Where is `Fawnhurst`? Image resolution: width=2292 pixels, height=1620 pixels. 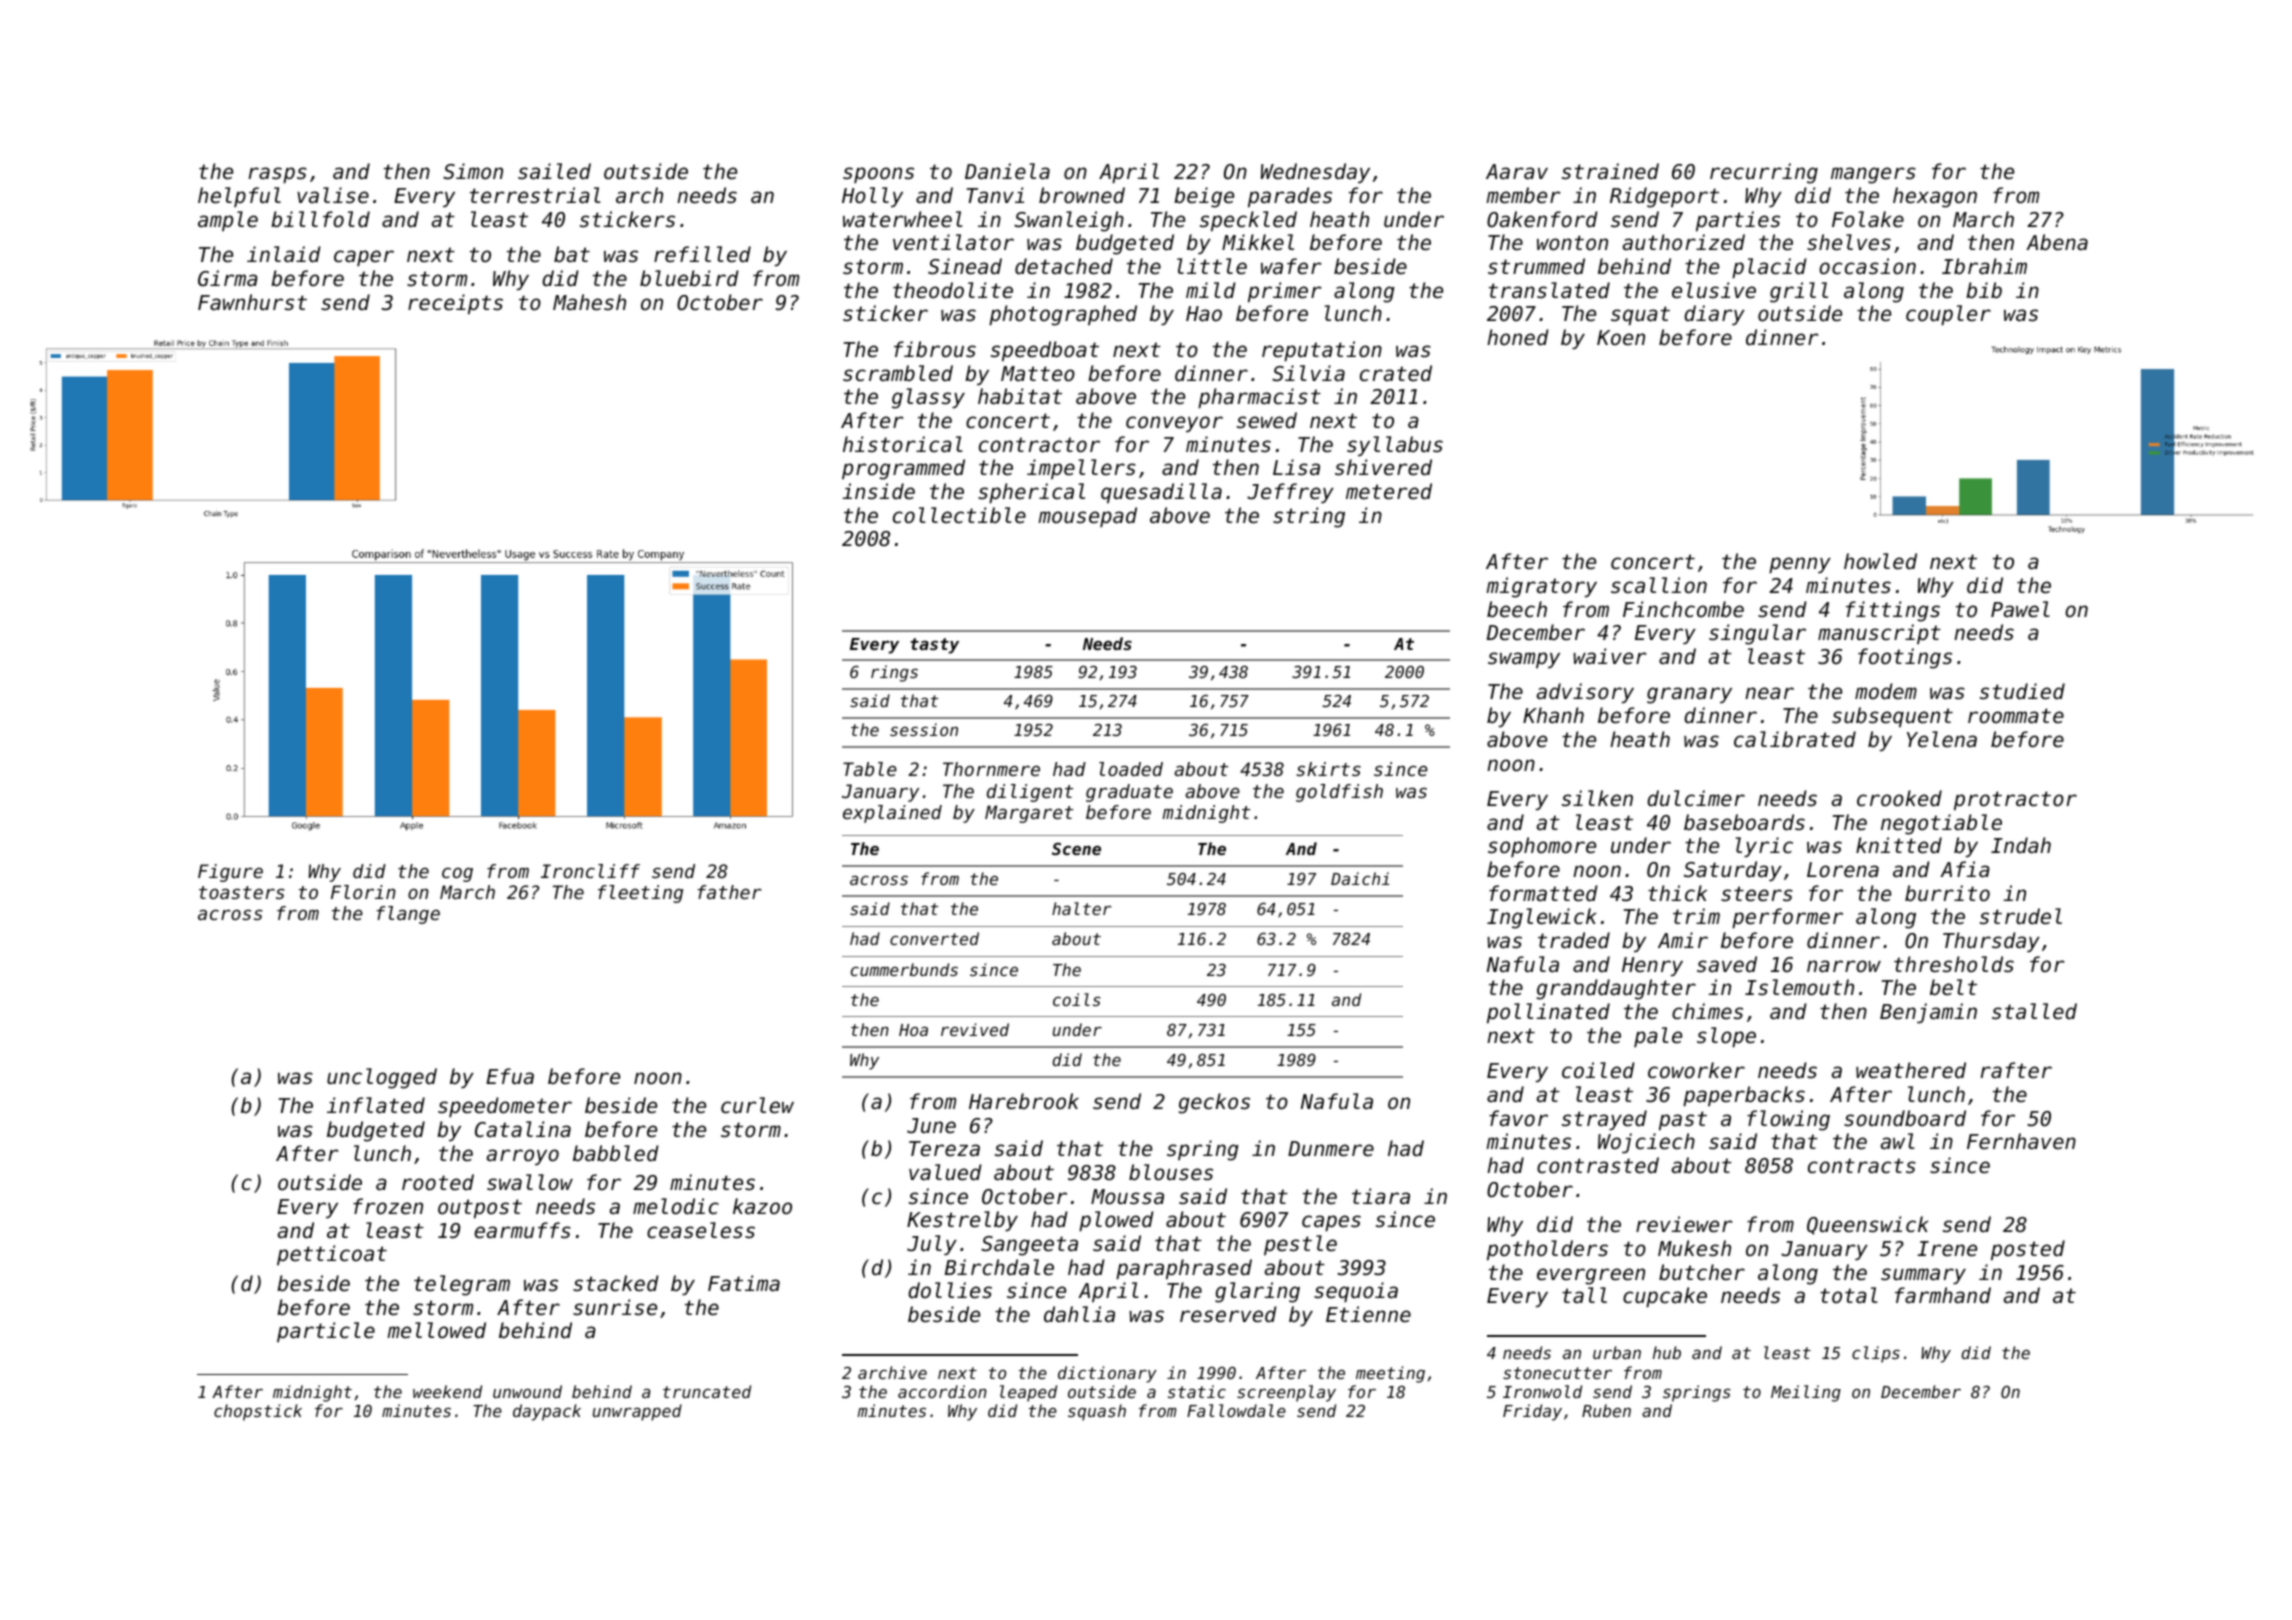
Fawnhurst is located at coordinates (252, 302).
